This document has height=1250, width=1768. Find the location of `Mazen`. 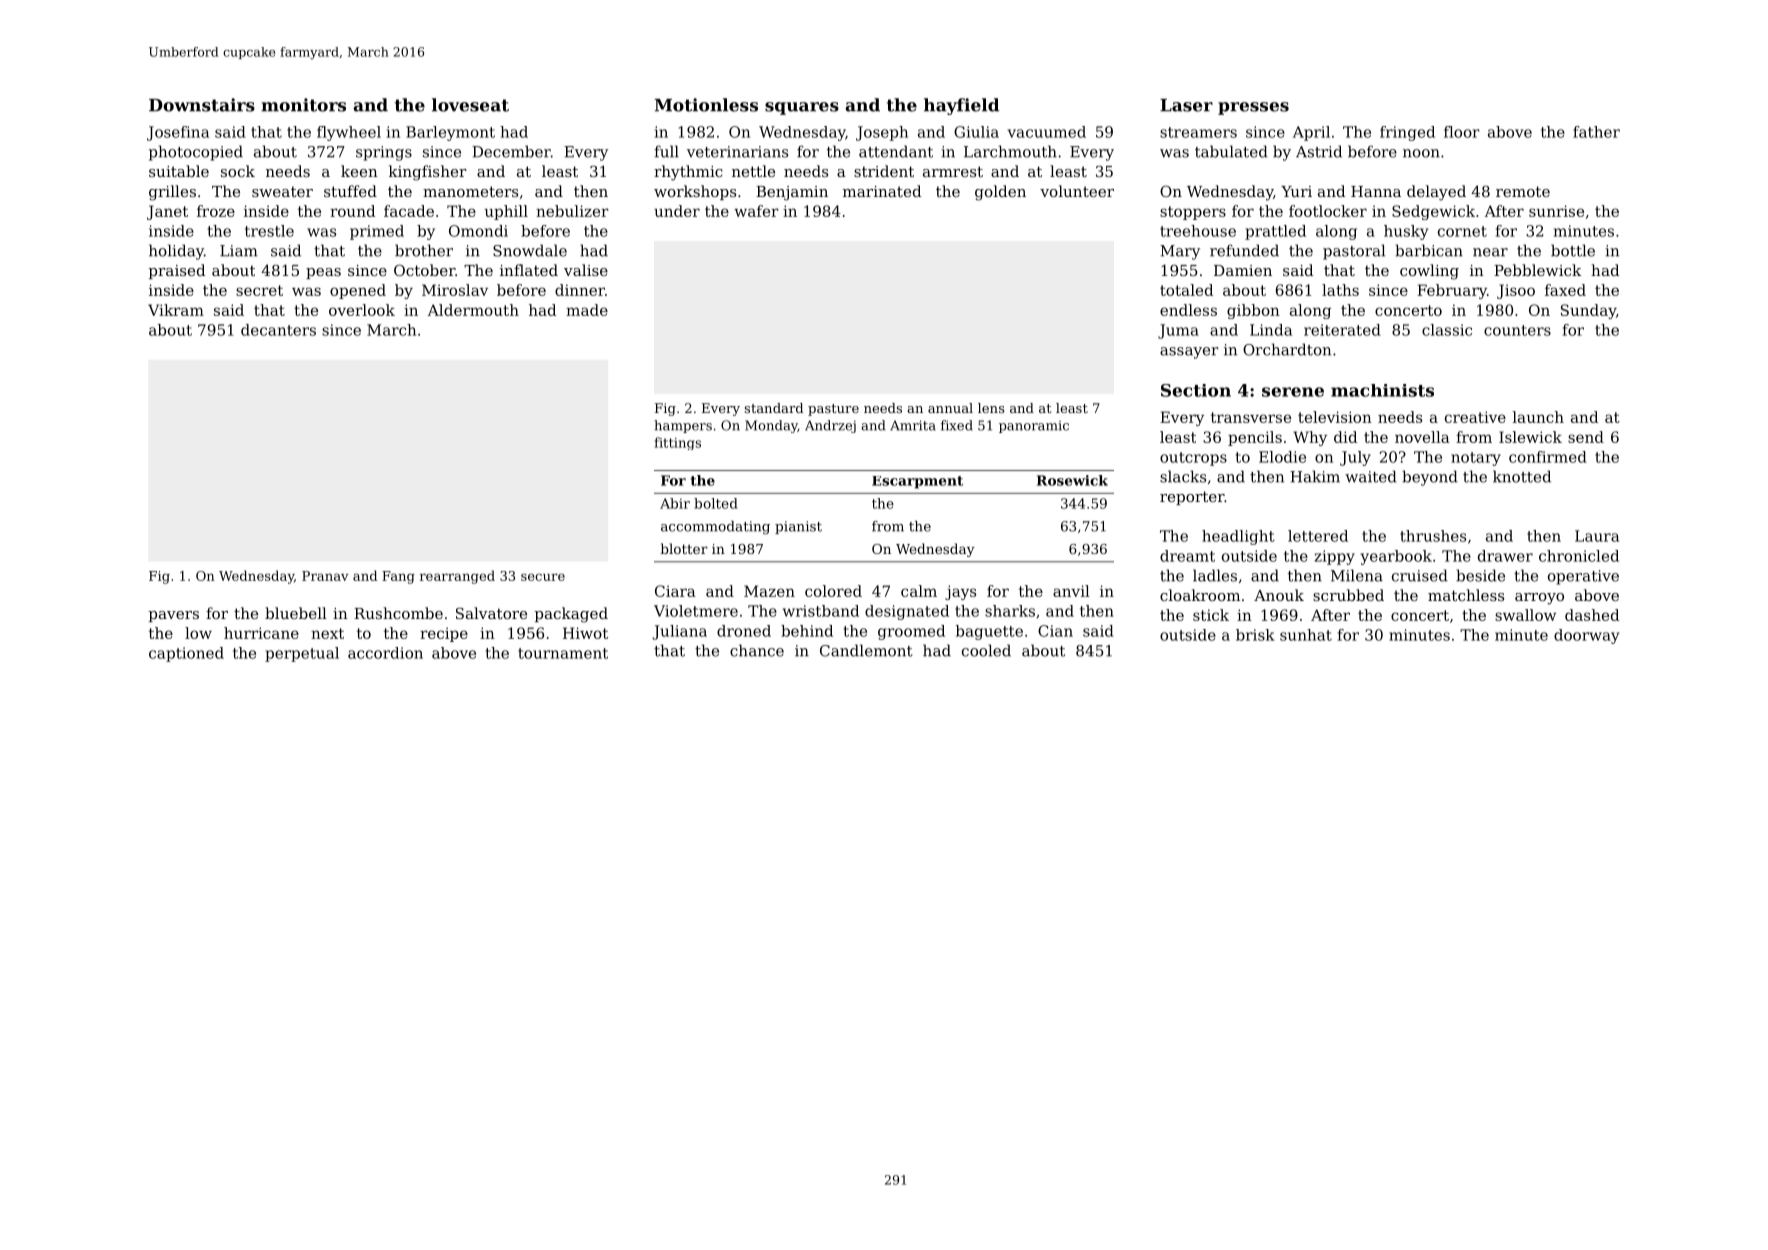

Mazen is located at coordinates (769, 591).
